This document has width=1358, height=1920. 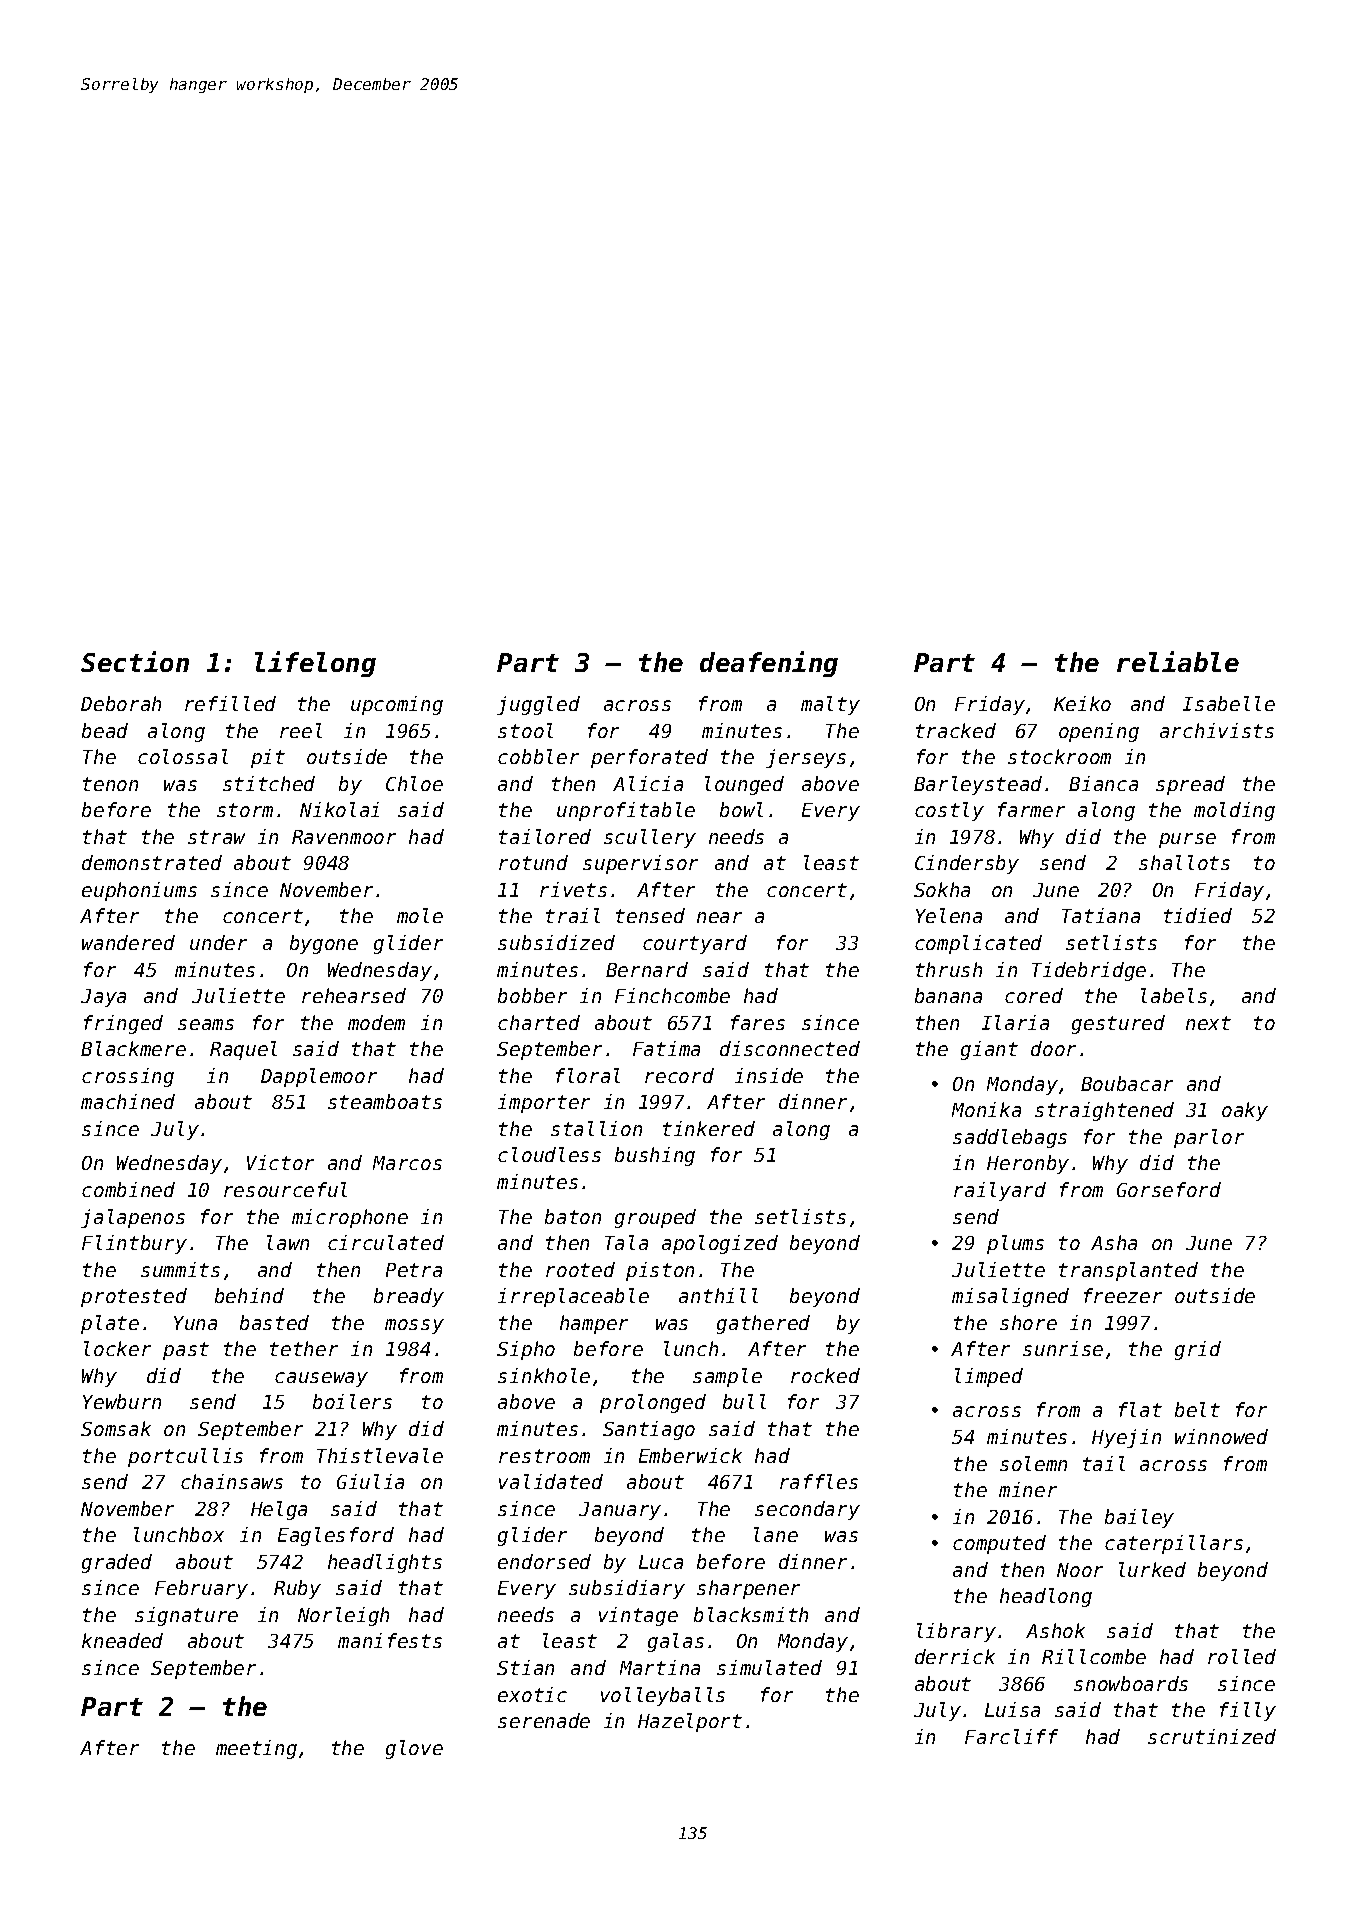 What do you see at coordinates (1245, 1111) in the document?
I see `oaky` at bounding box center [1245, 1111].
